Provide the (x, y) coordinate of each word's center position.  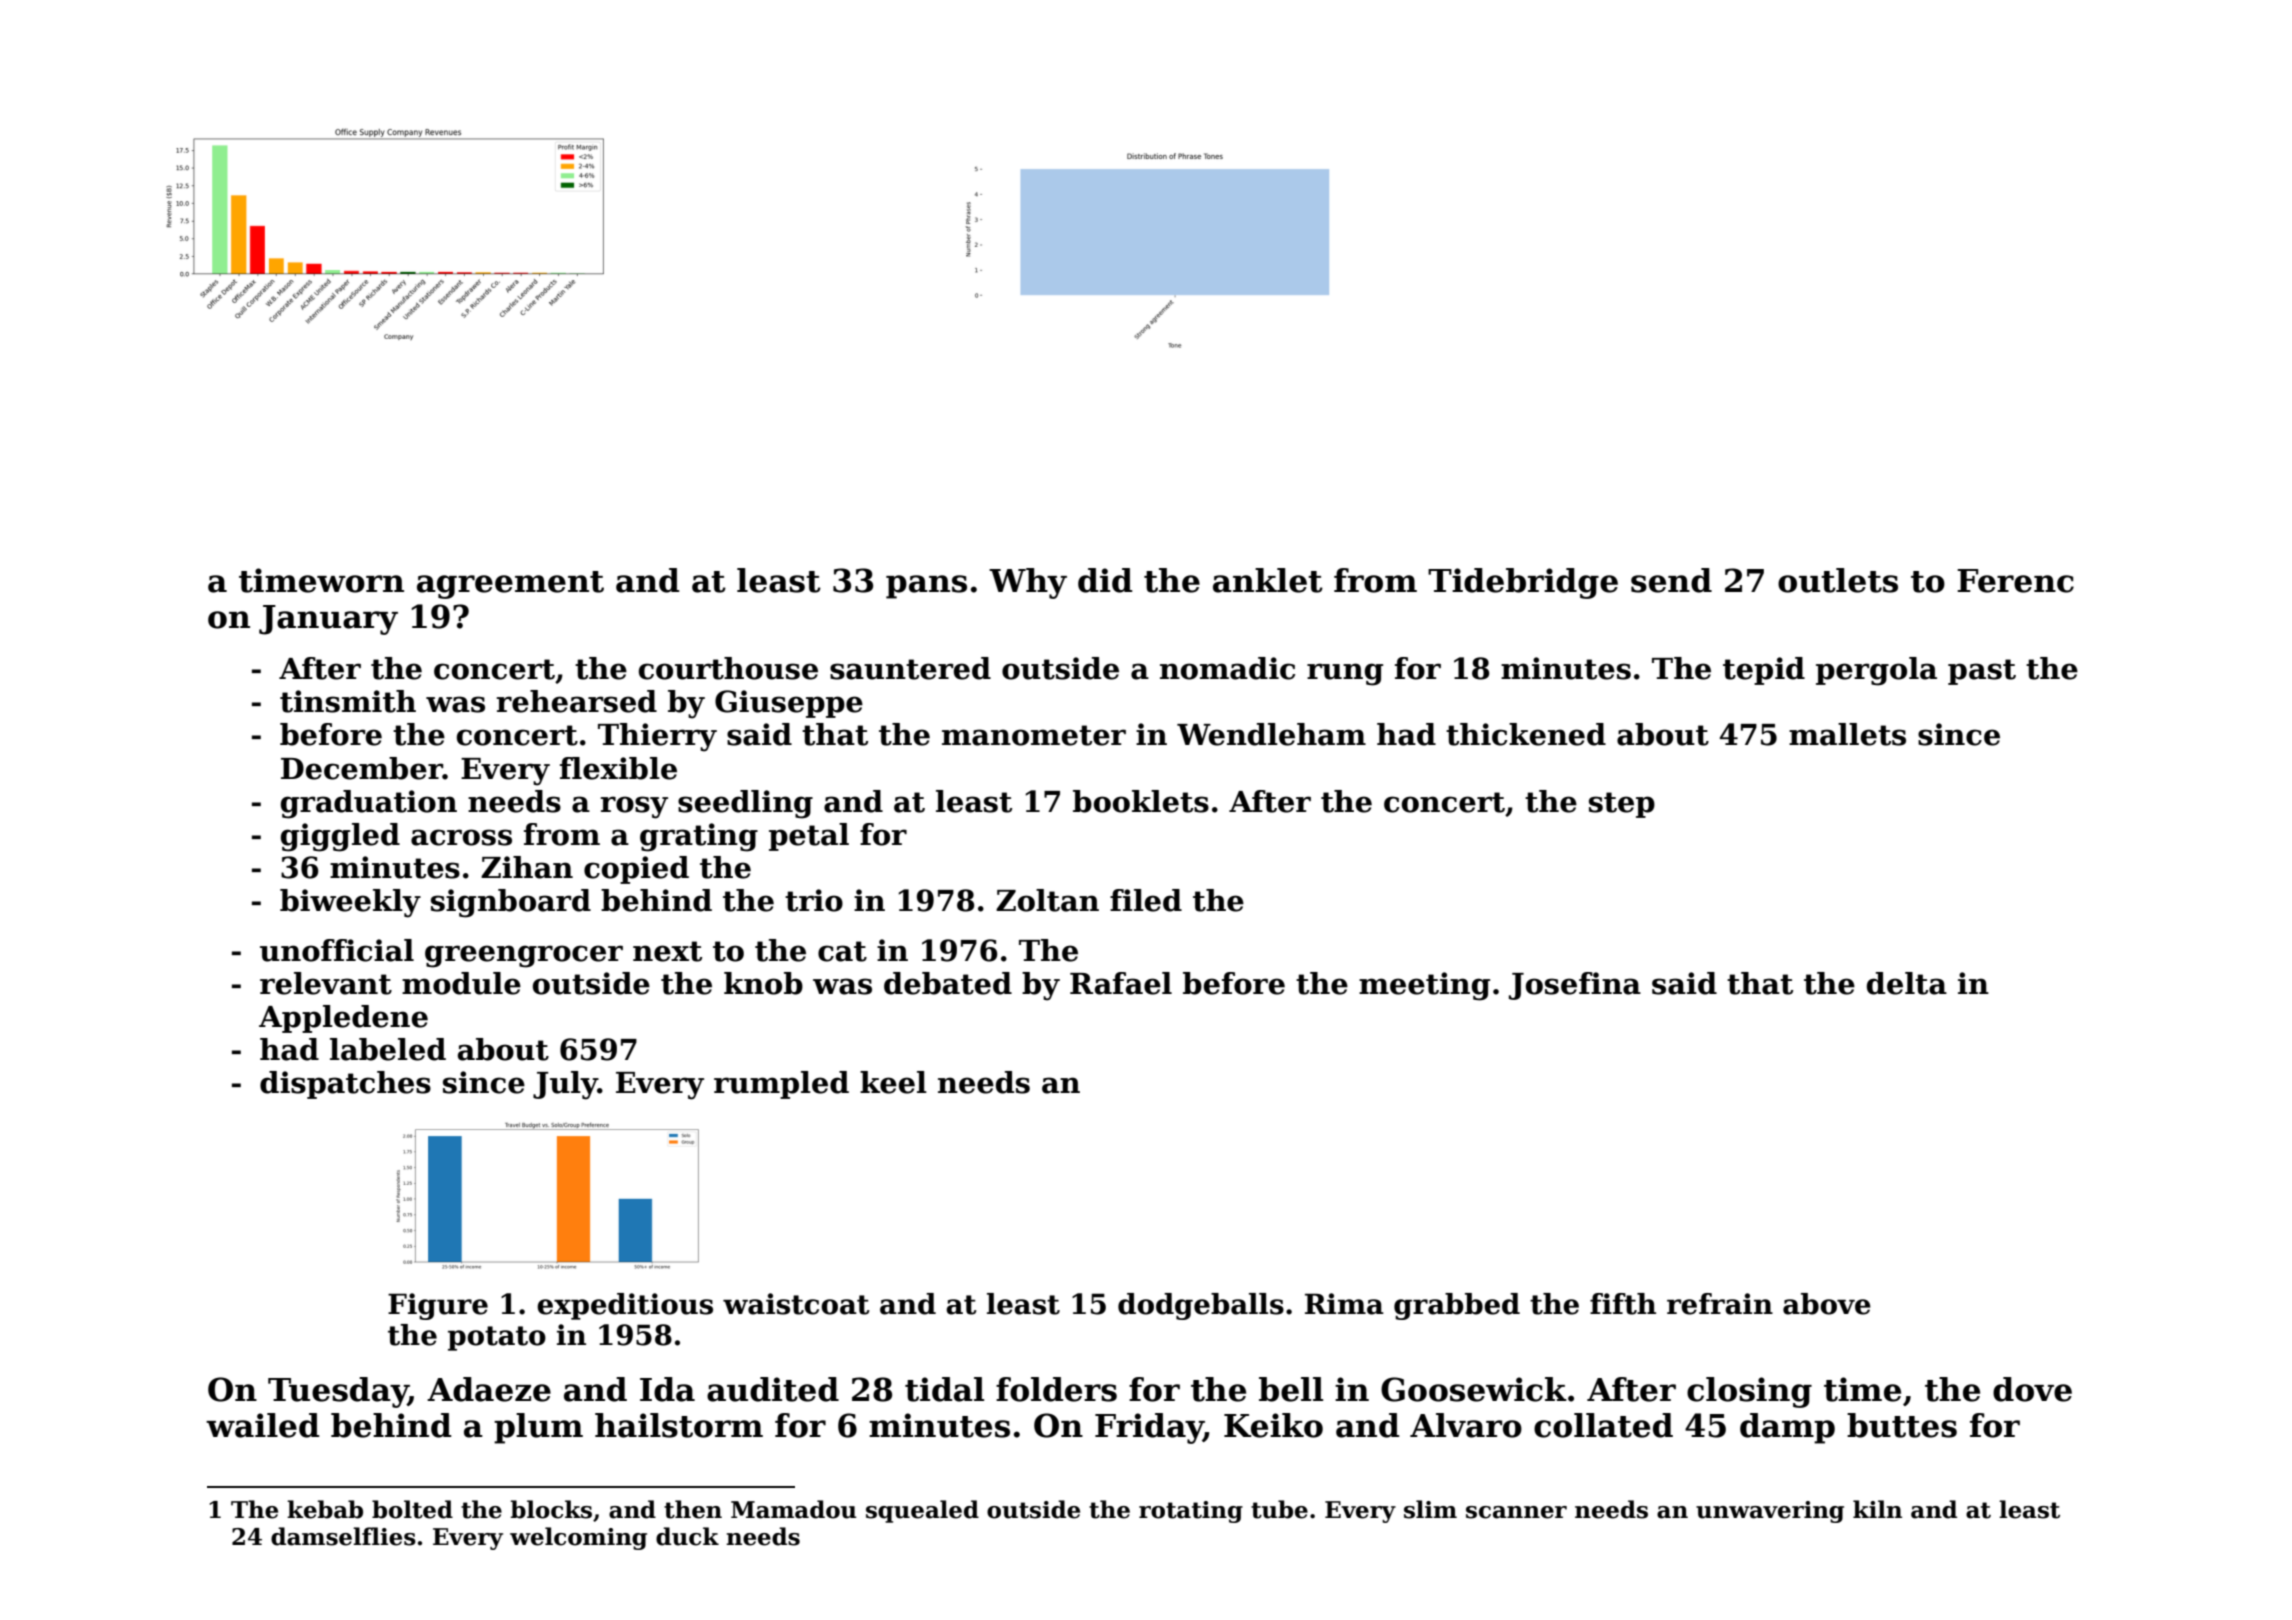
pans (926, 587)
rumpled (781, 1085)
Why (1028, 583)
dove (2032, 1389)
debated (948, 983)
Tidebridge (1523, 583)
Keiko (1273, 1425)
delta (1907, 983)
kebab (325, 1509)
